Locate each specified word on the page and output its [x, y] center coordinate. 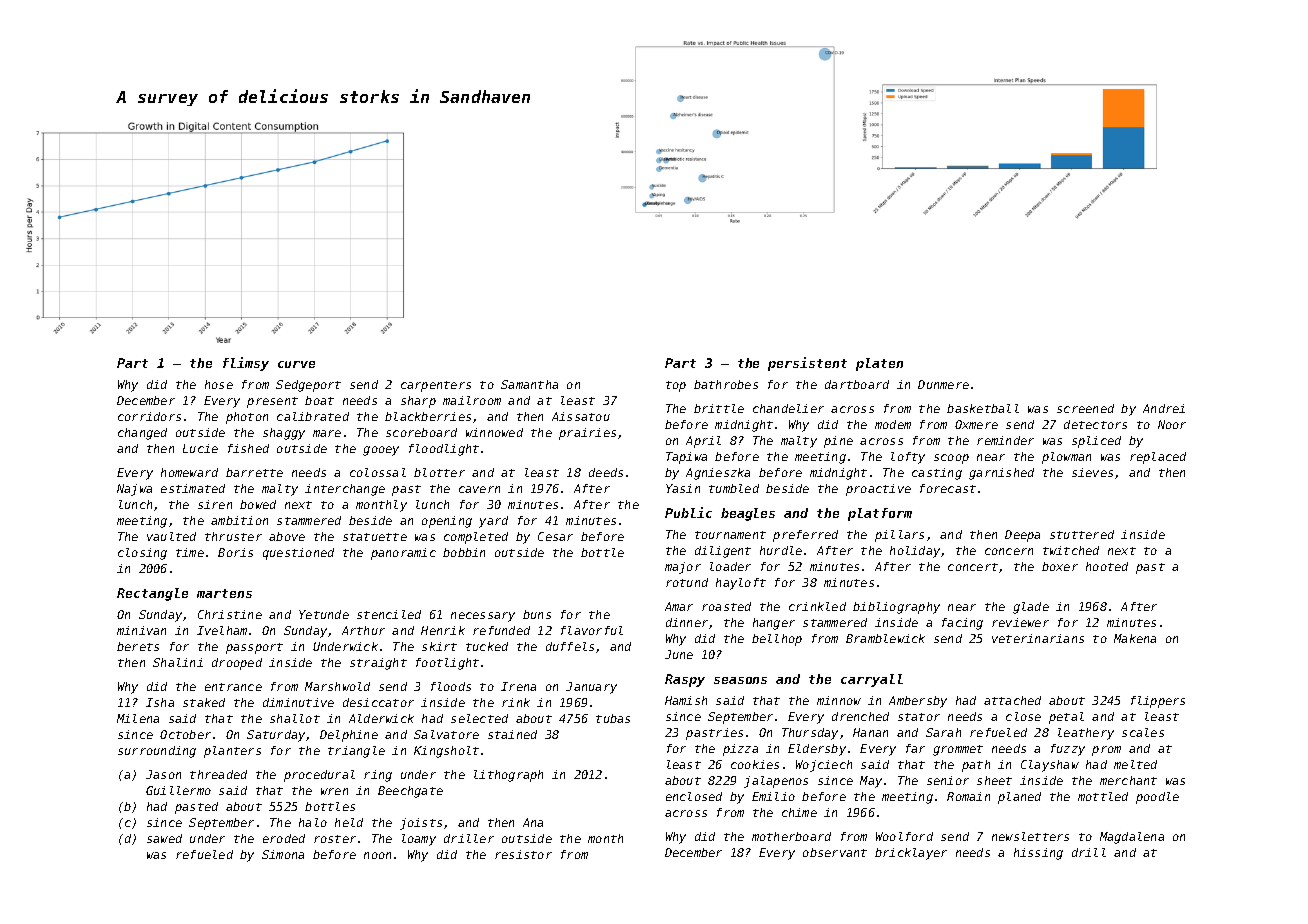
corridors [149, 416]
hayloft [741, 584]
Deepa [1022, 536]
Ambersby [918, 702]
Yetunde [324, 614]
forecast [948, 488]
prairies [587, 434]
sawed [164, 838]
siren [215, 504]
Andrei [1164, 408]
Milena [138, 718]
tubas [613, 718]
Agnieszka [718, 474]
